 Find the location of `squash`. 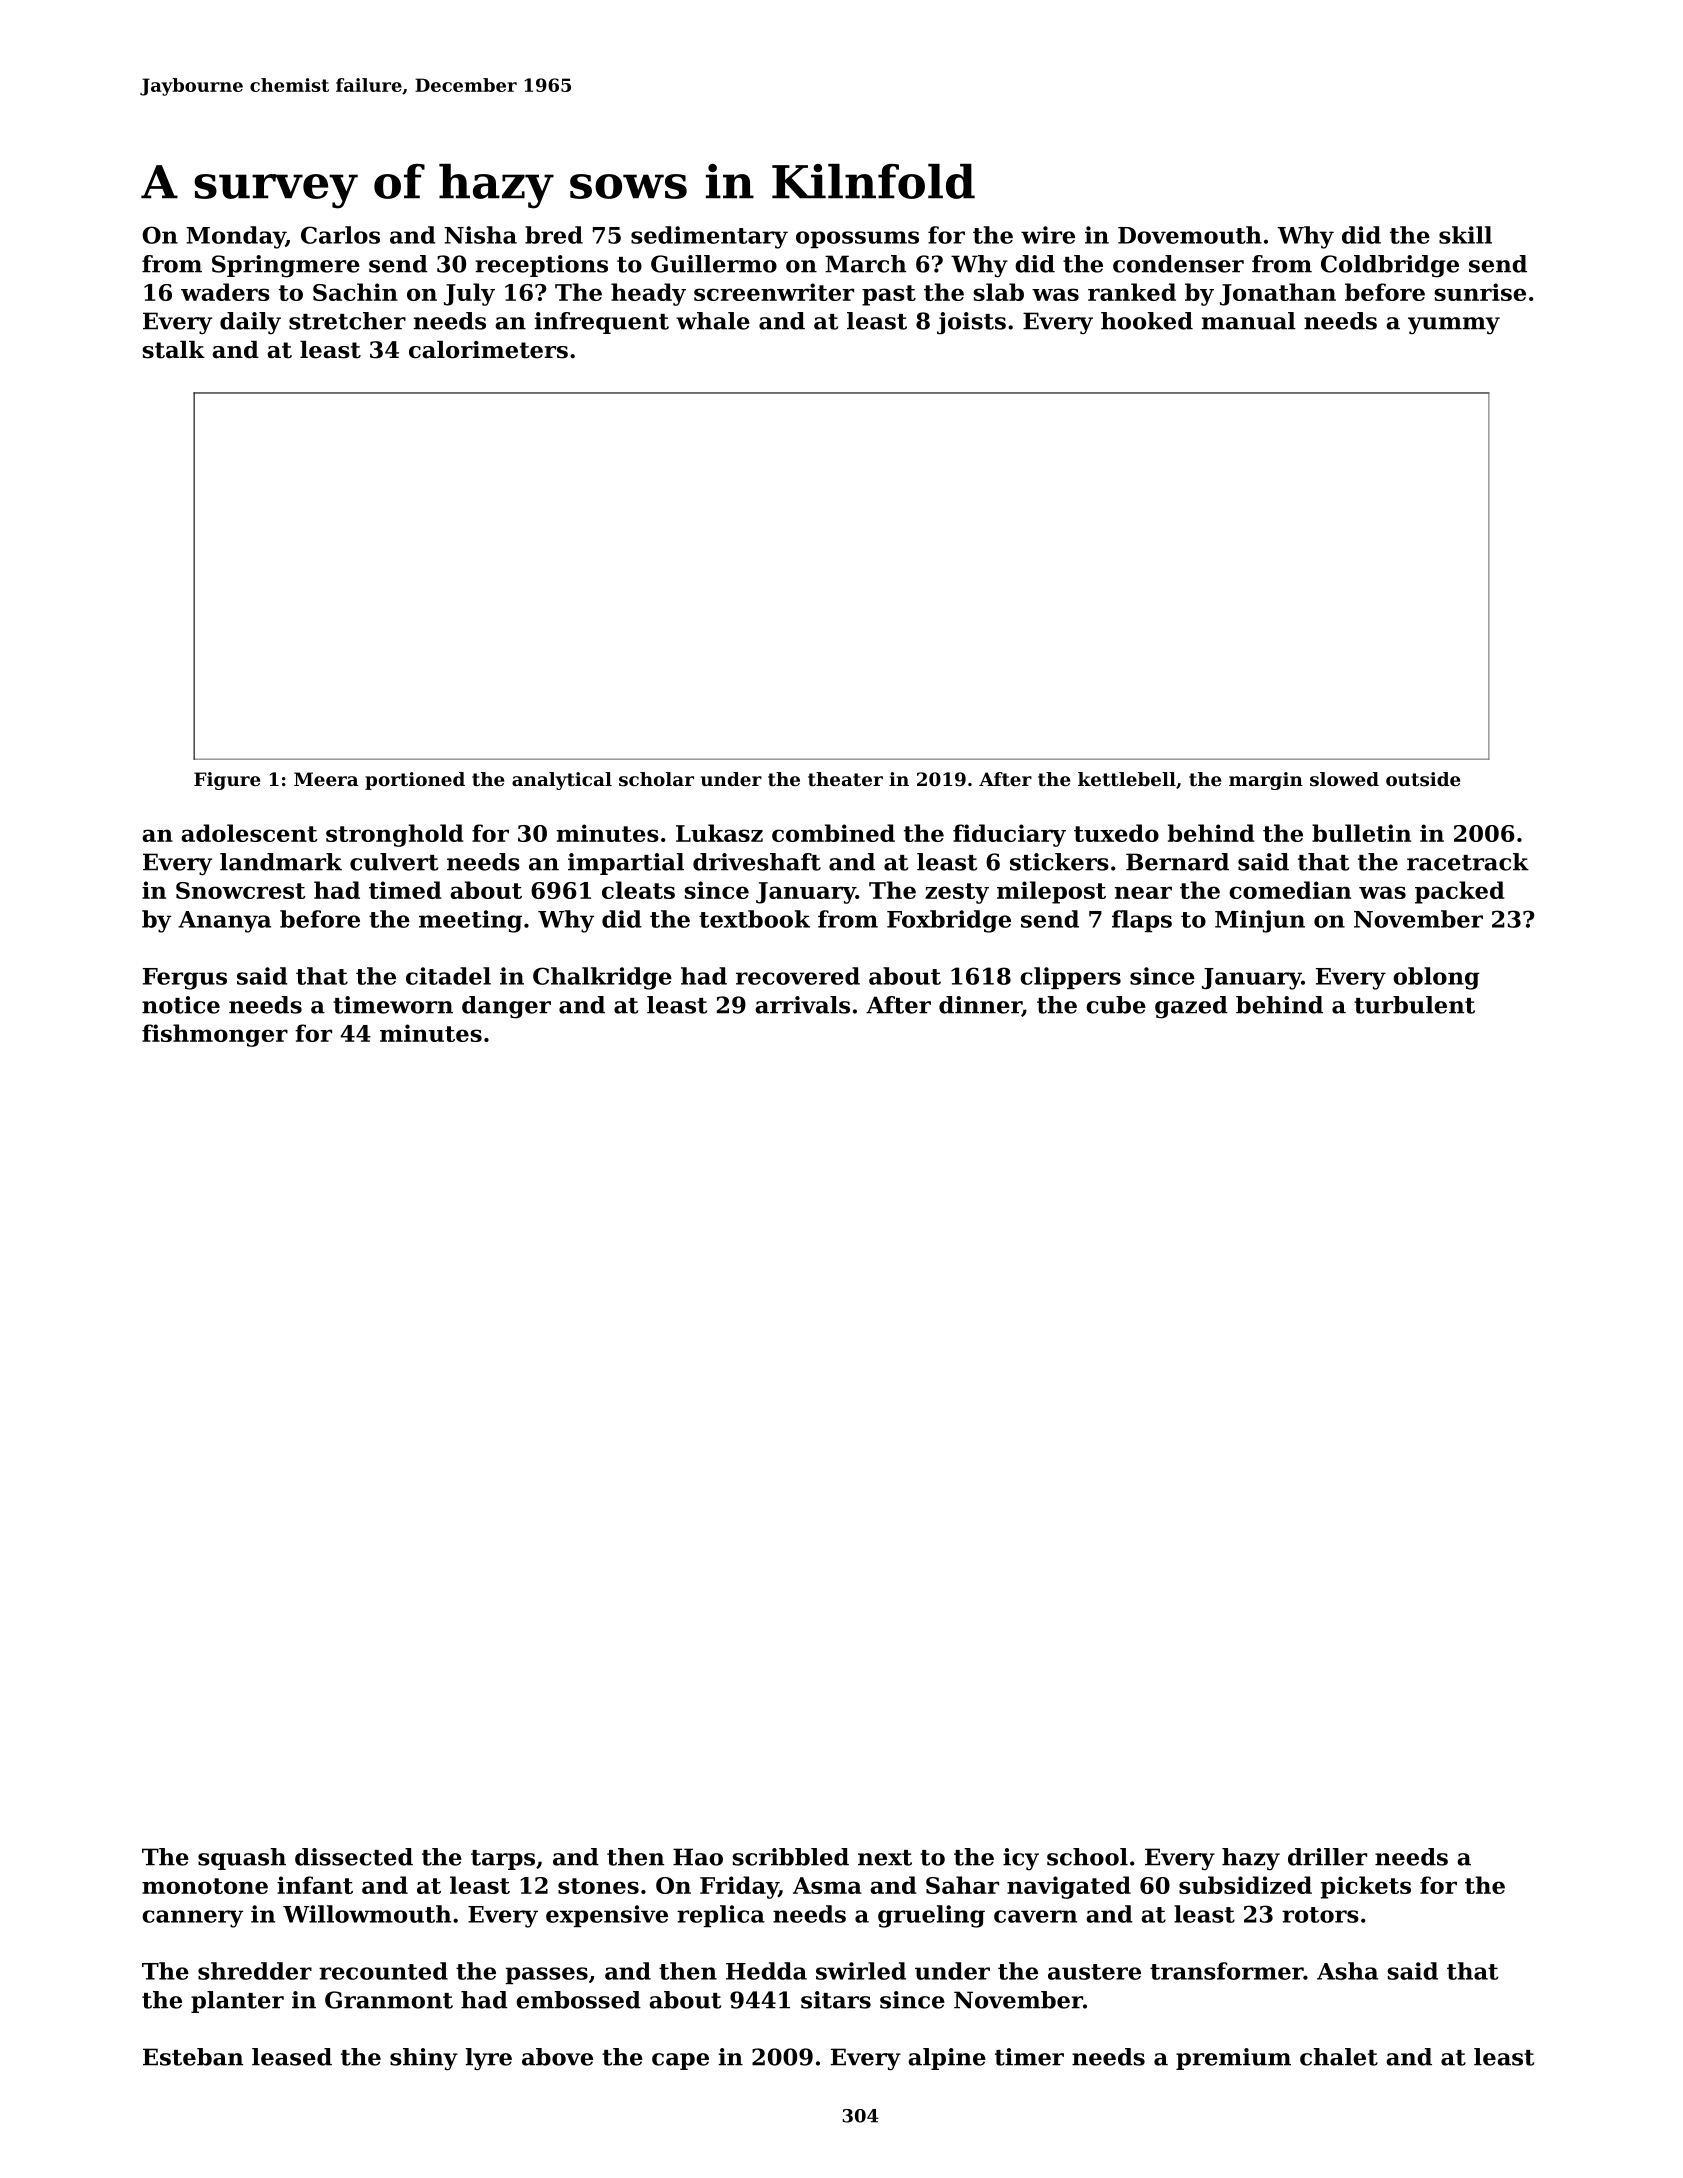

squash is located at coordinates (242, 1859).
